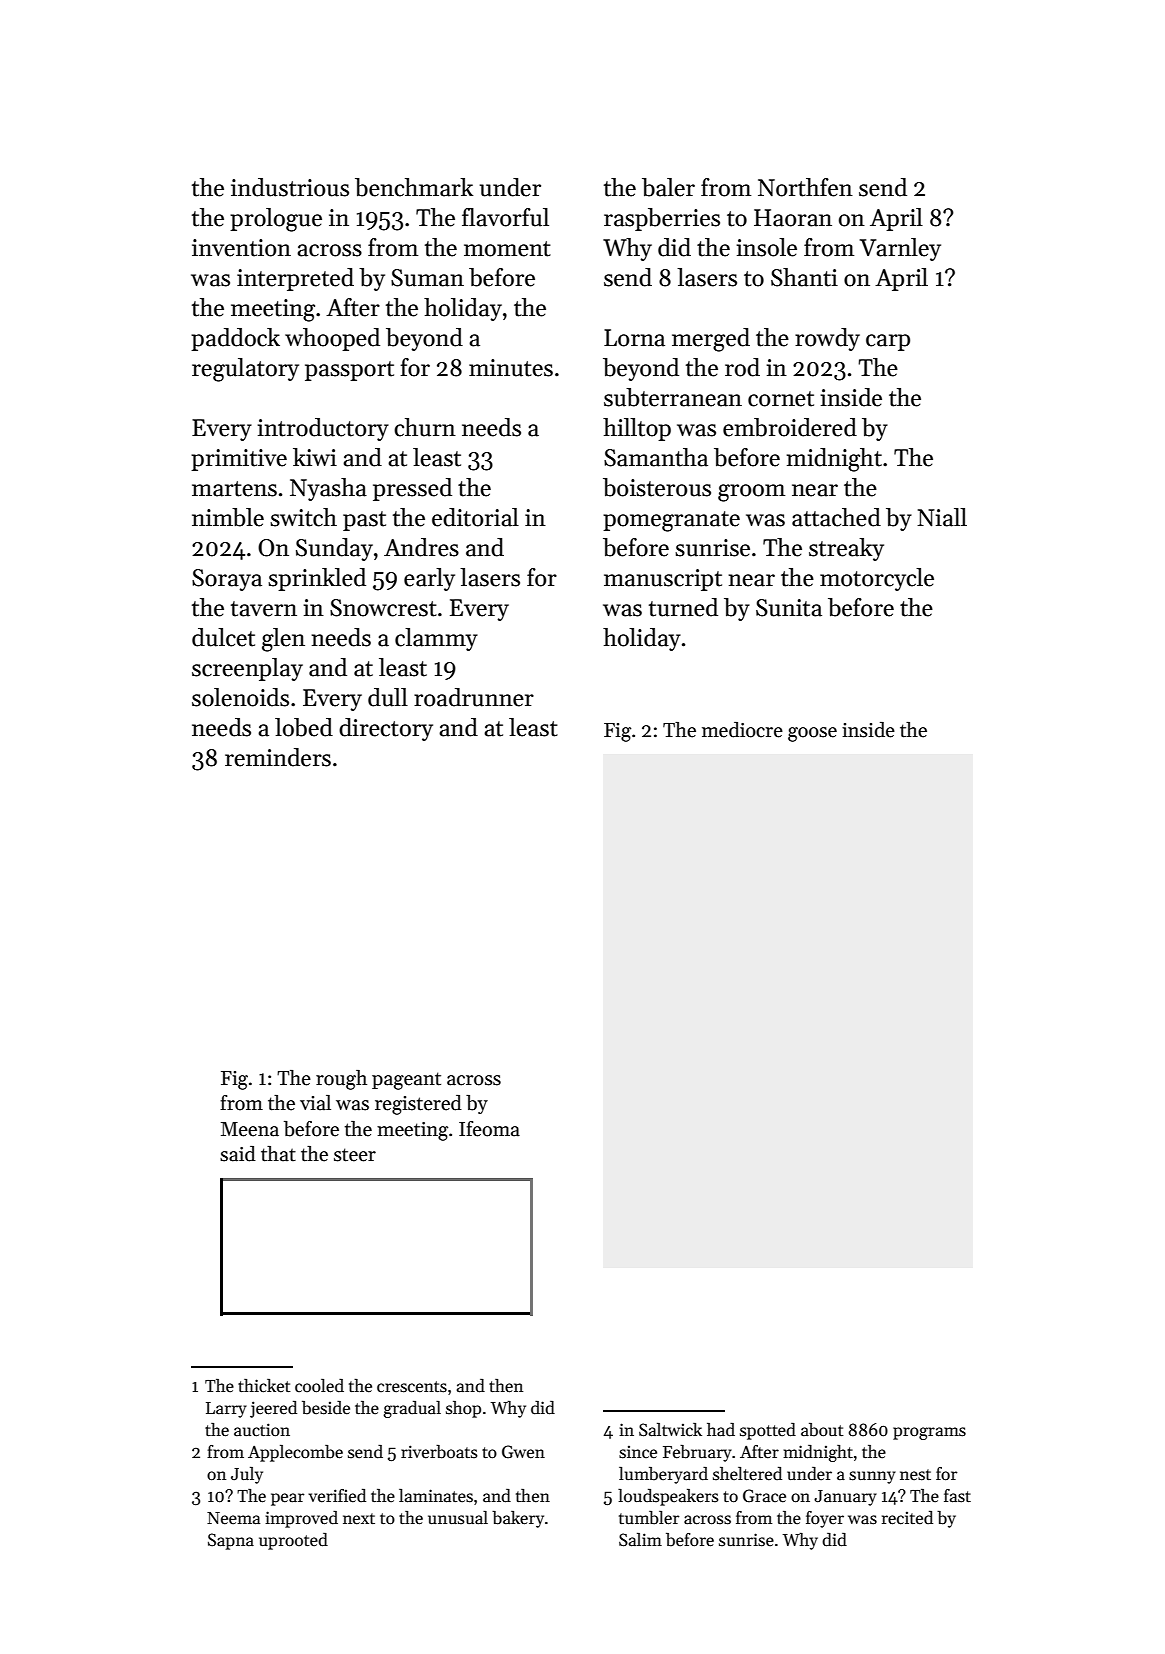  What do you see at coordinates (474, 697) in the page?
I see `roadrunner` at bounding box center [474, 697].
